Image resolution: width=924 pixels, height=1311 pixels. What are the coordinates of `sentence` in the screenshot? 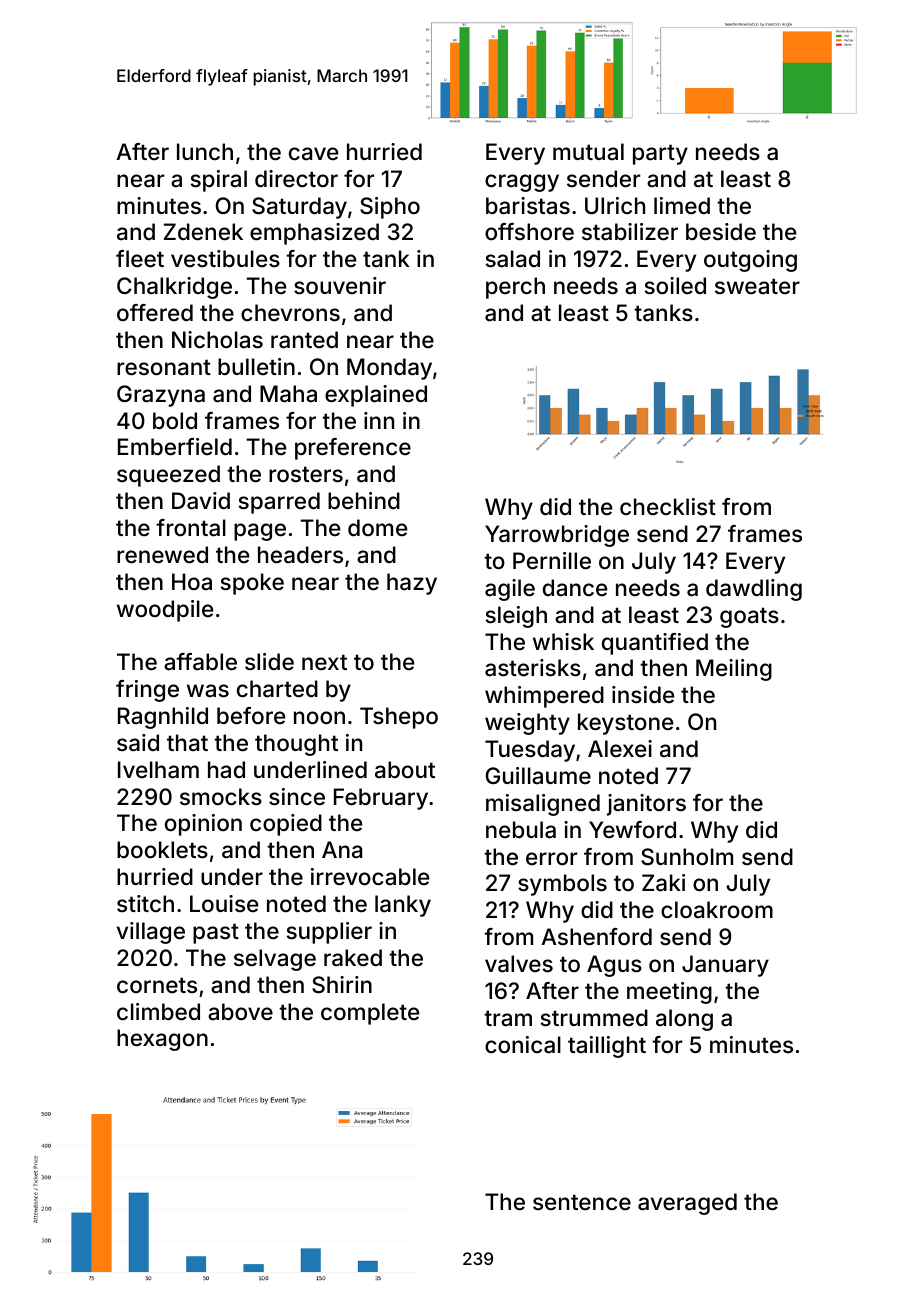 It's located at (582, 1202).
